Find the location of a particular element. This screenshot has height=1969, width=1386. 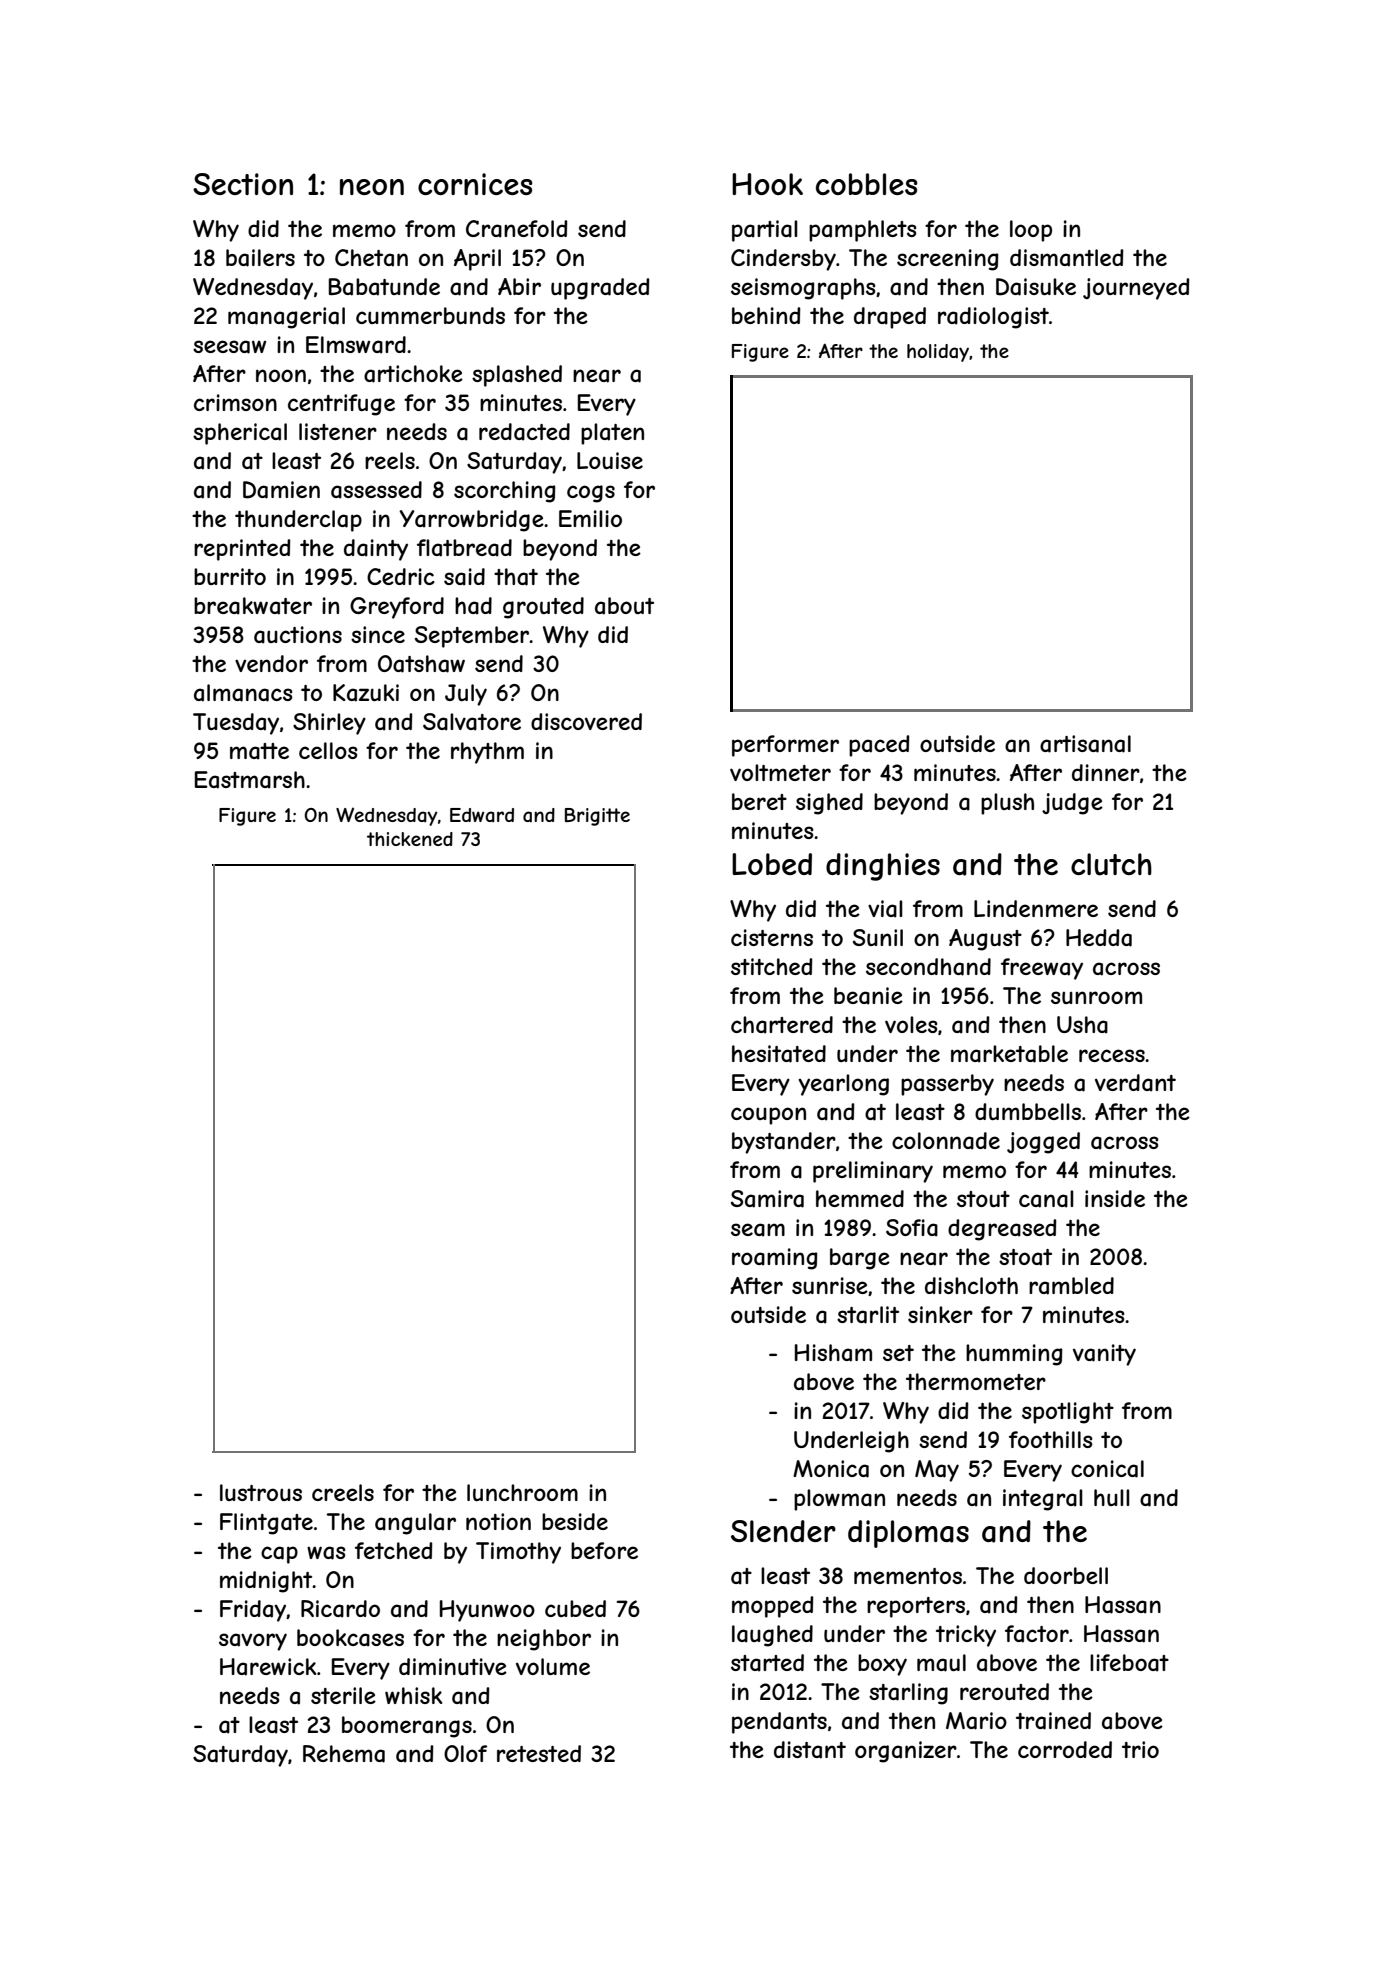

thickened is located at coordinates (410, 839).
